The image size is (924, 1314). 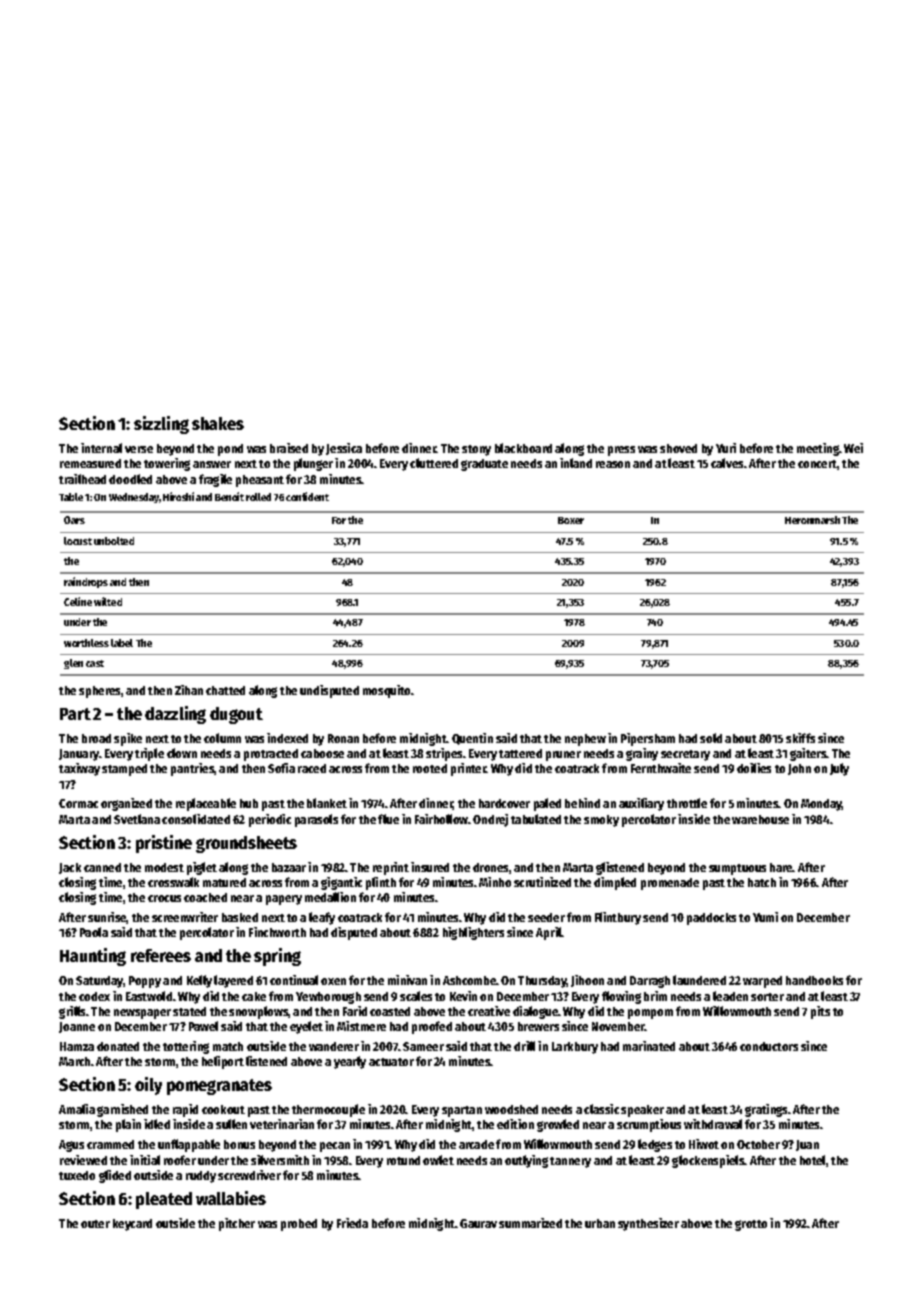 What do you see at coordinates (615, 883) in the page?
I see `dimpled` at bounding box center [615, 883].
